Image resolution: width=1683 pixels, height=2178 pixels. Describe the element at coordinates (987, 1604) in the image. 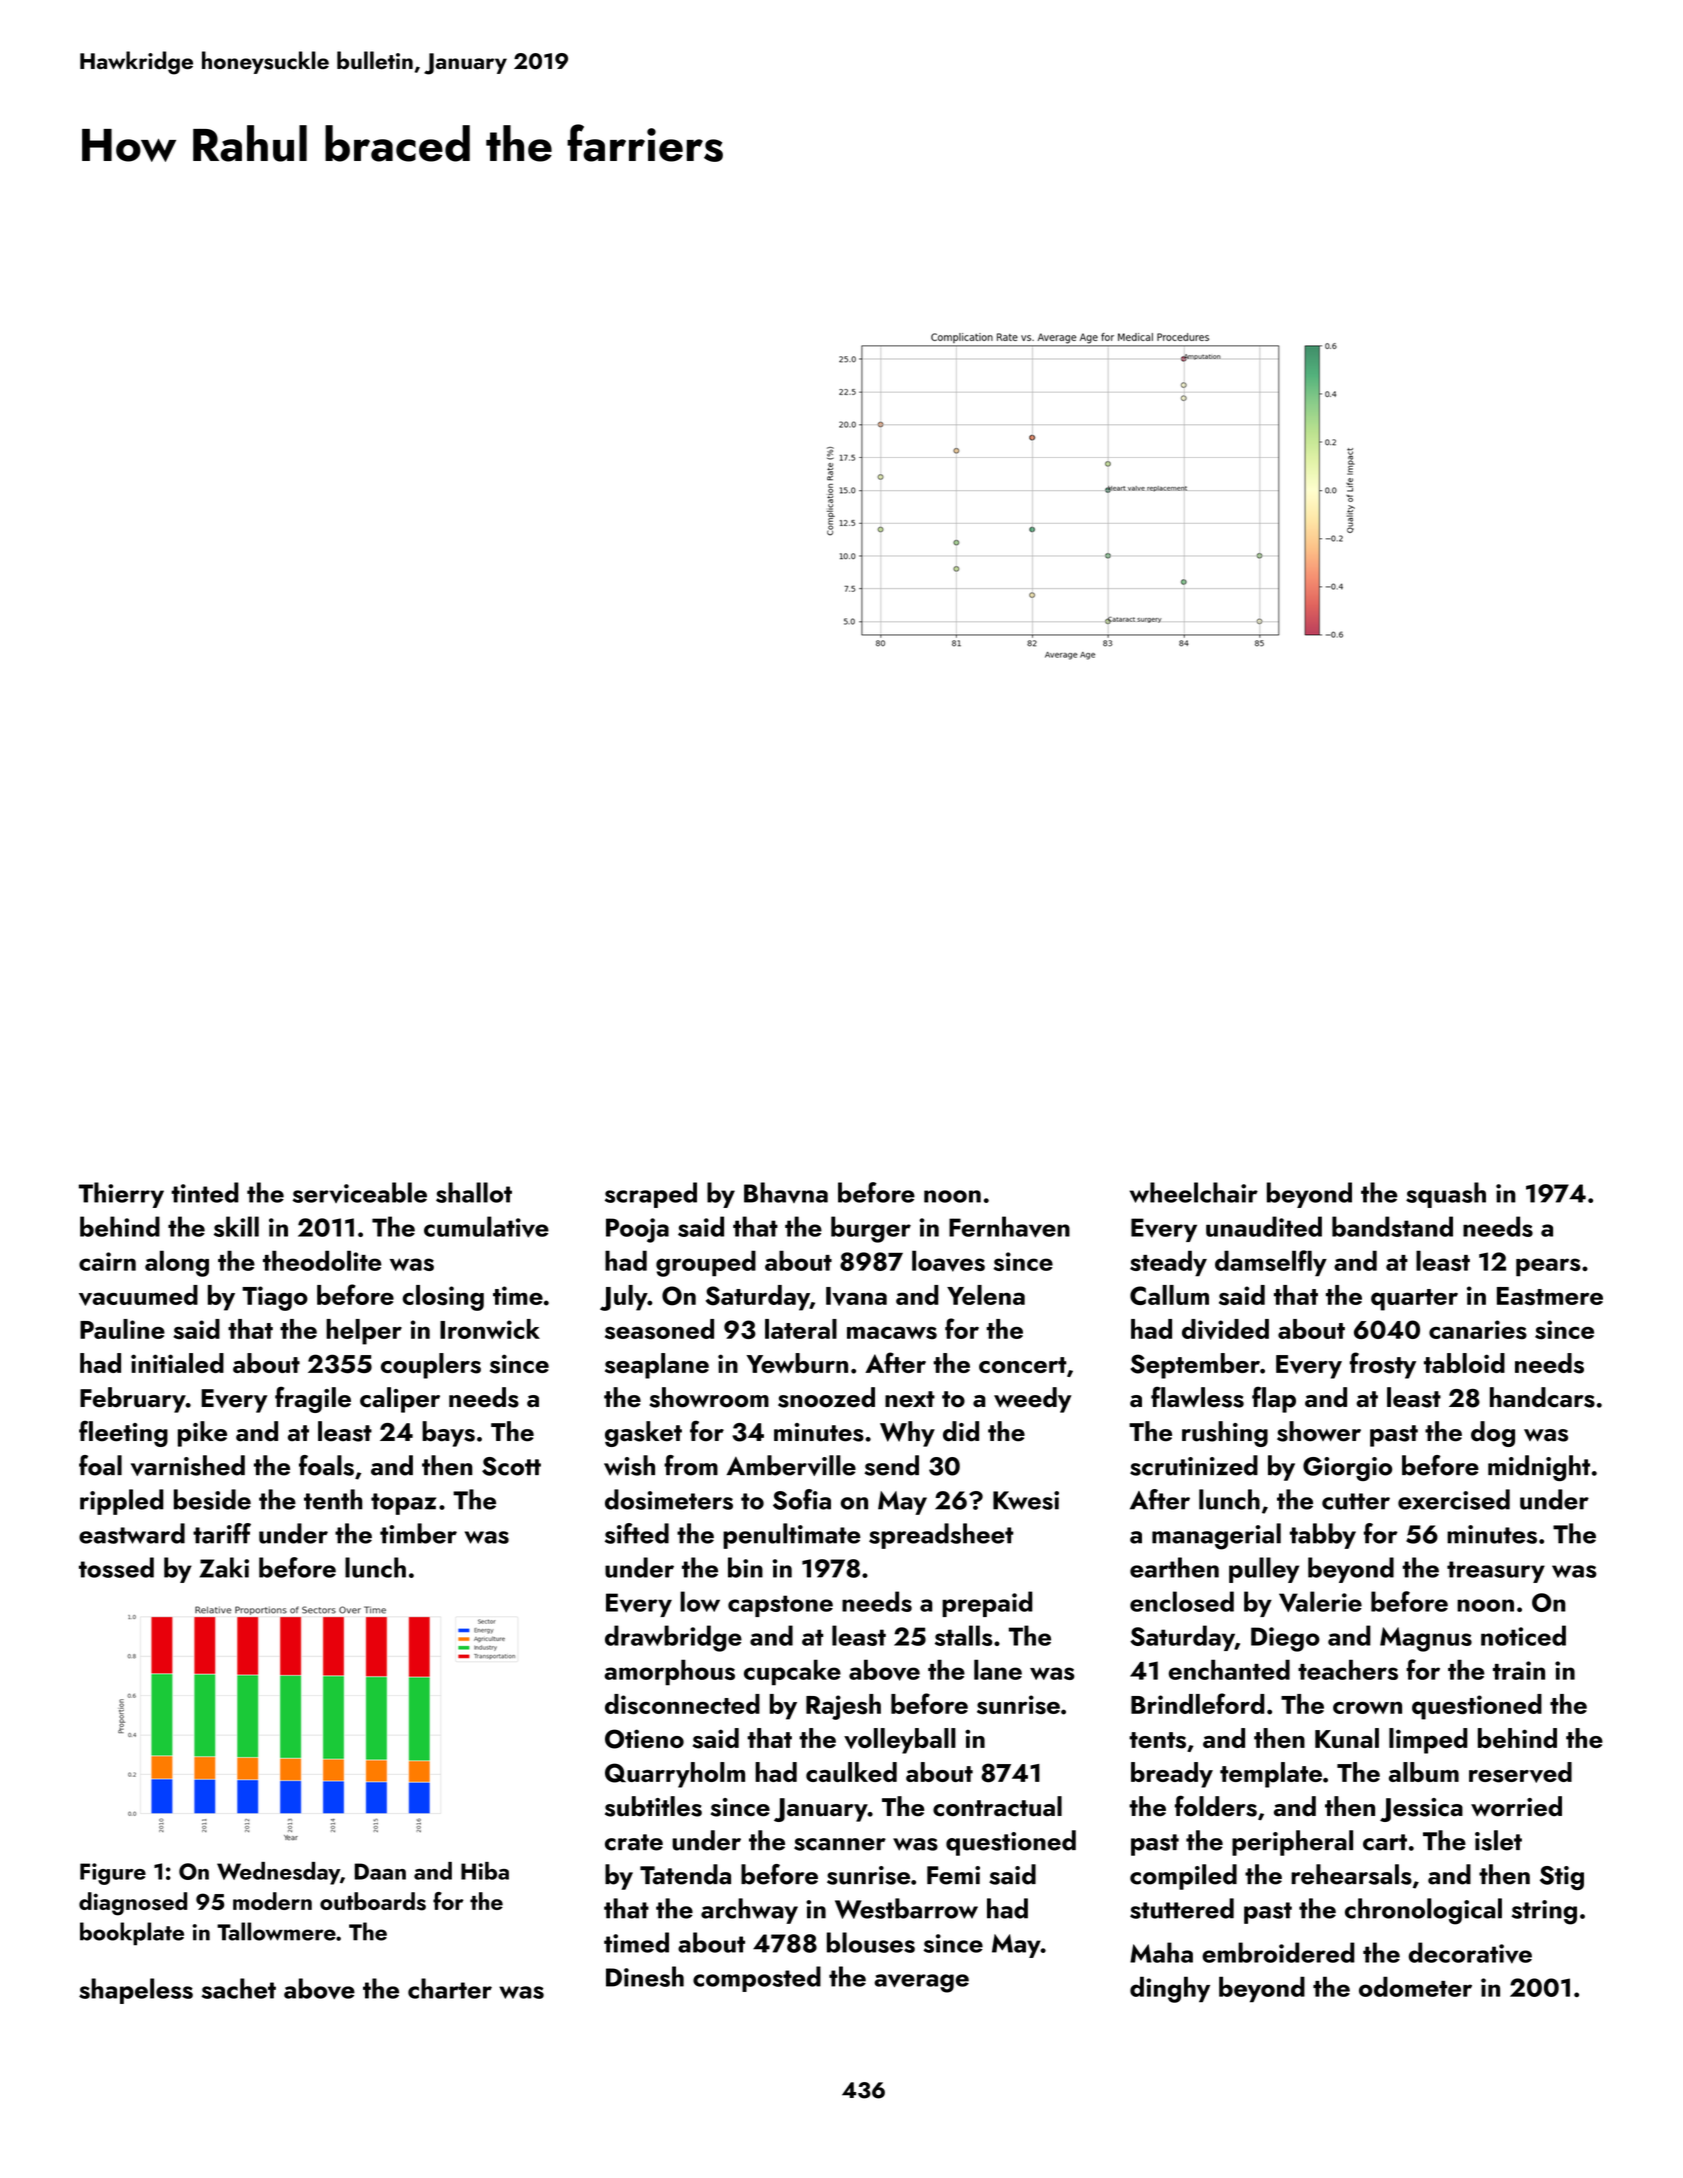

I see `prepaid` at that location.
